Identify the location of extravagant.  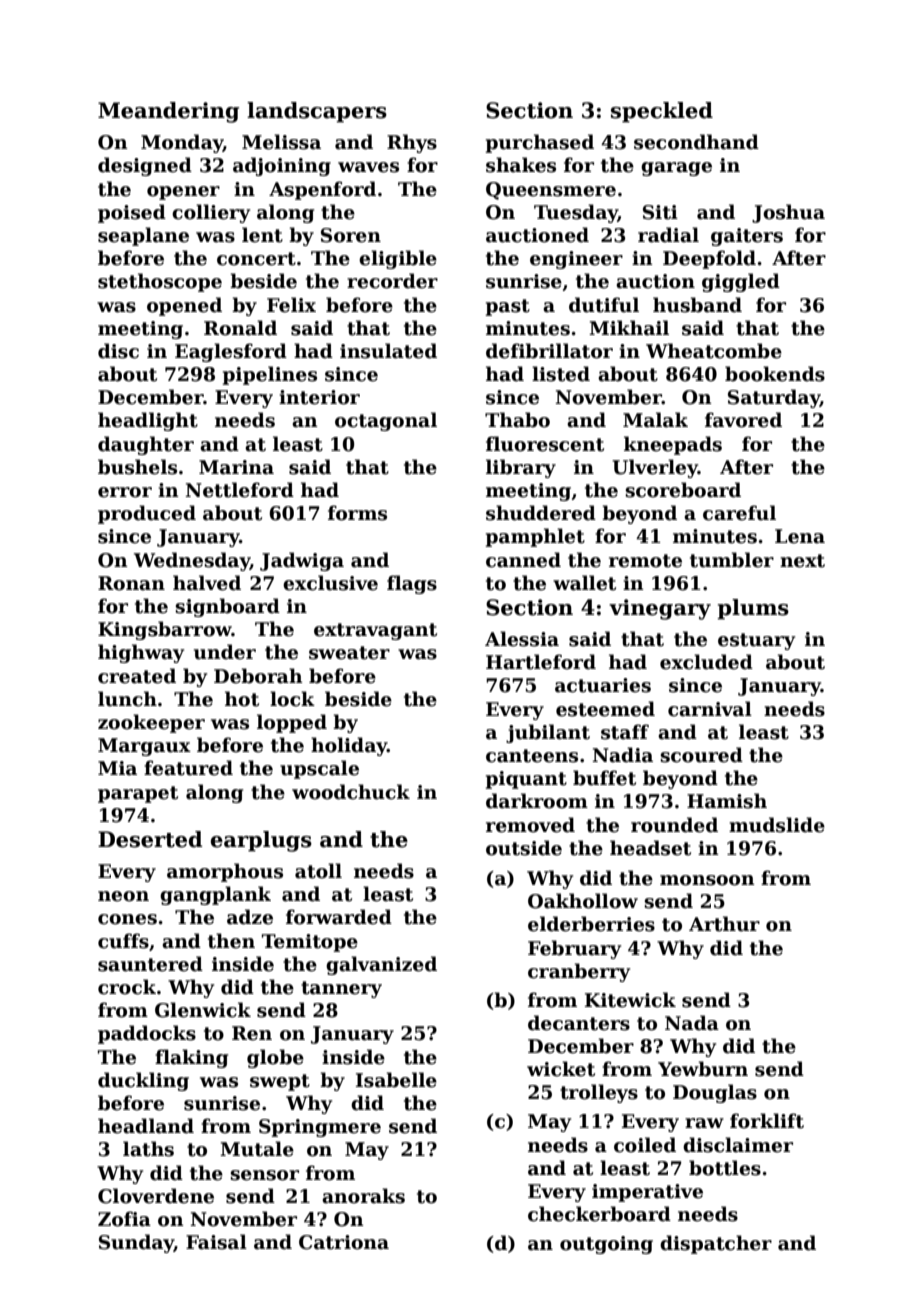
(375, 631).
